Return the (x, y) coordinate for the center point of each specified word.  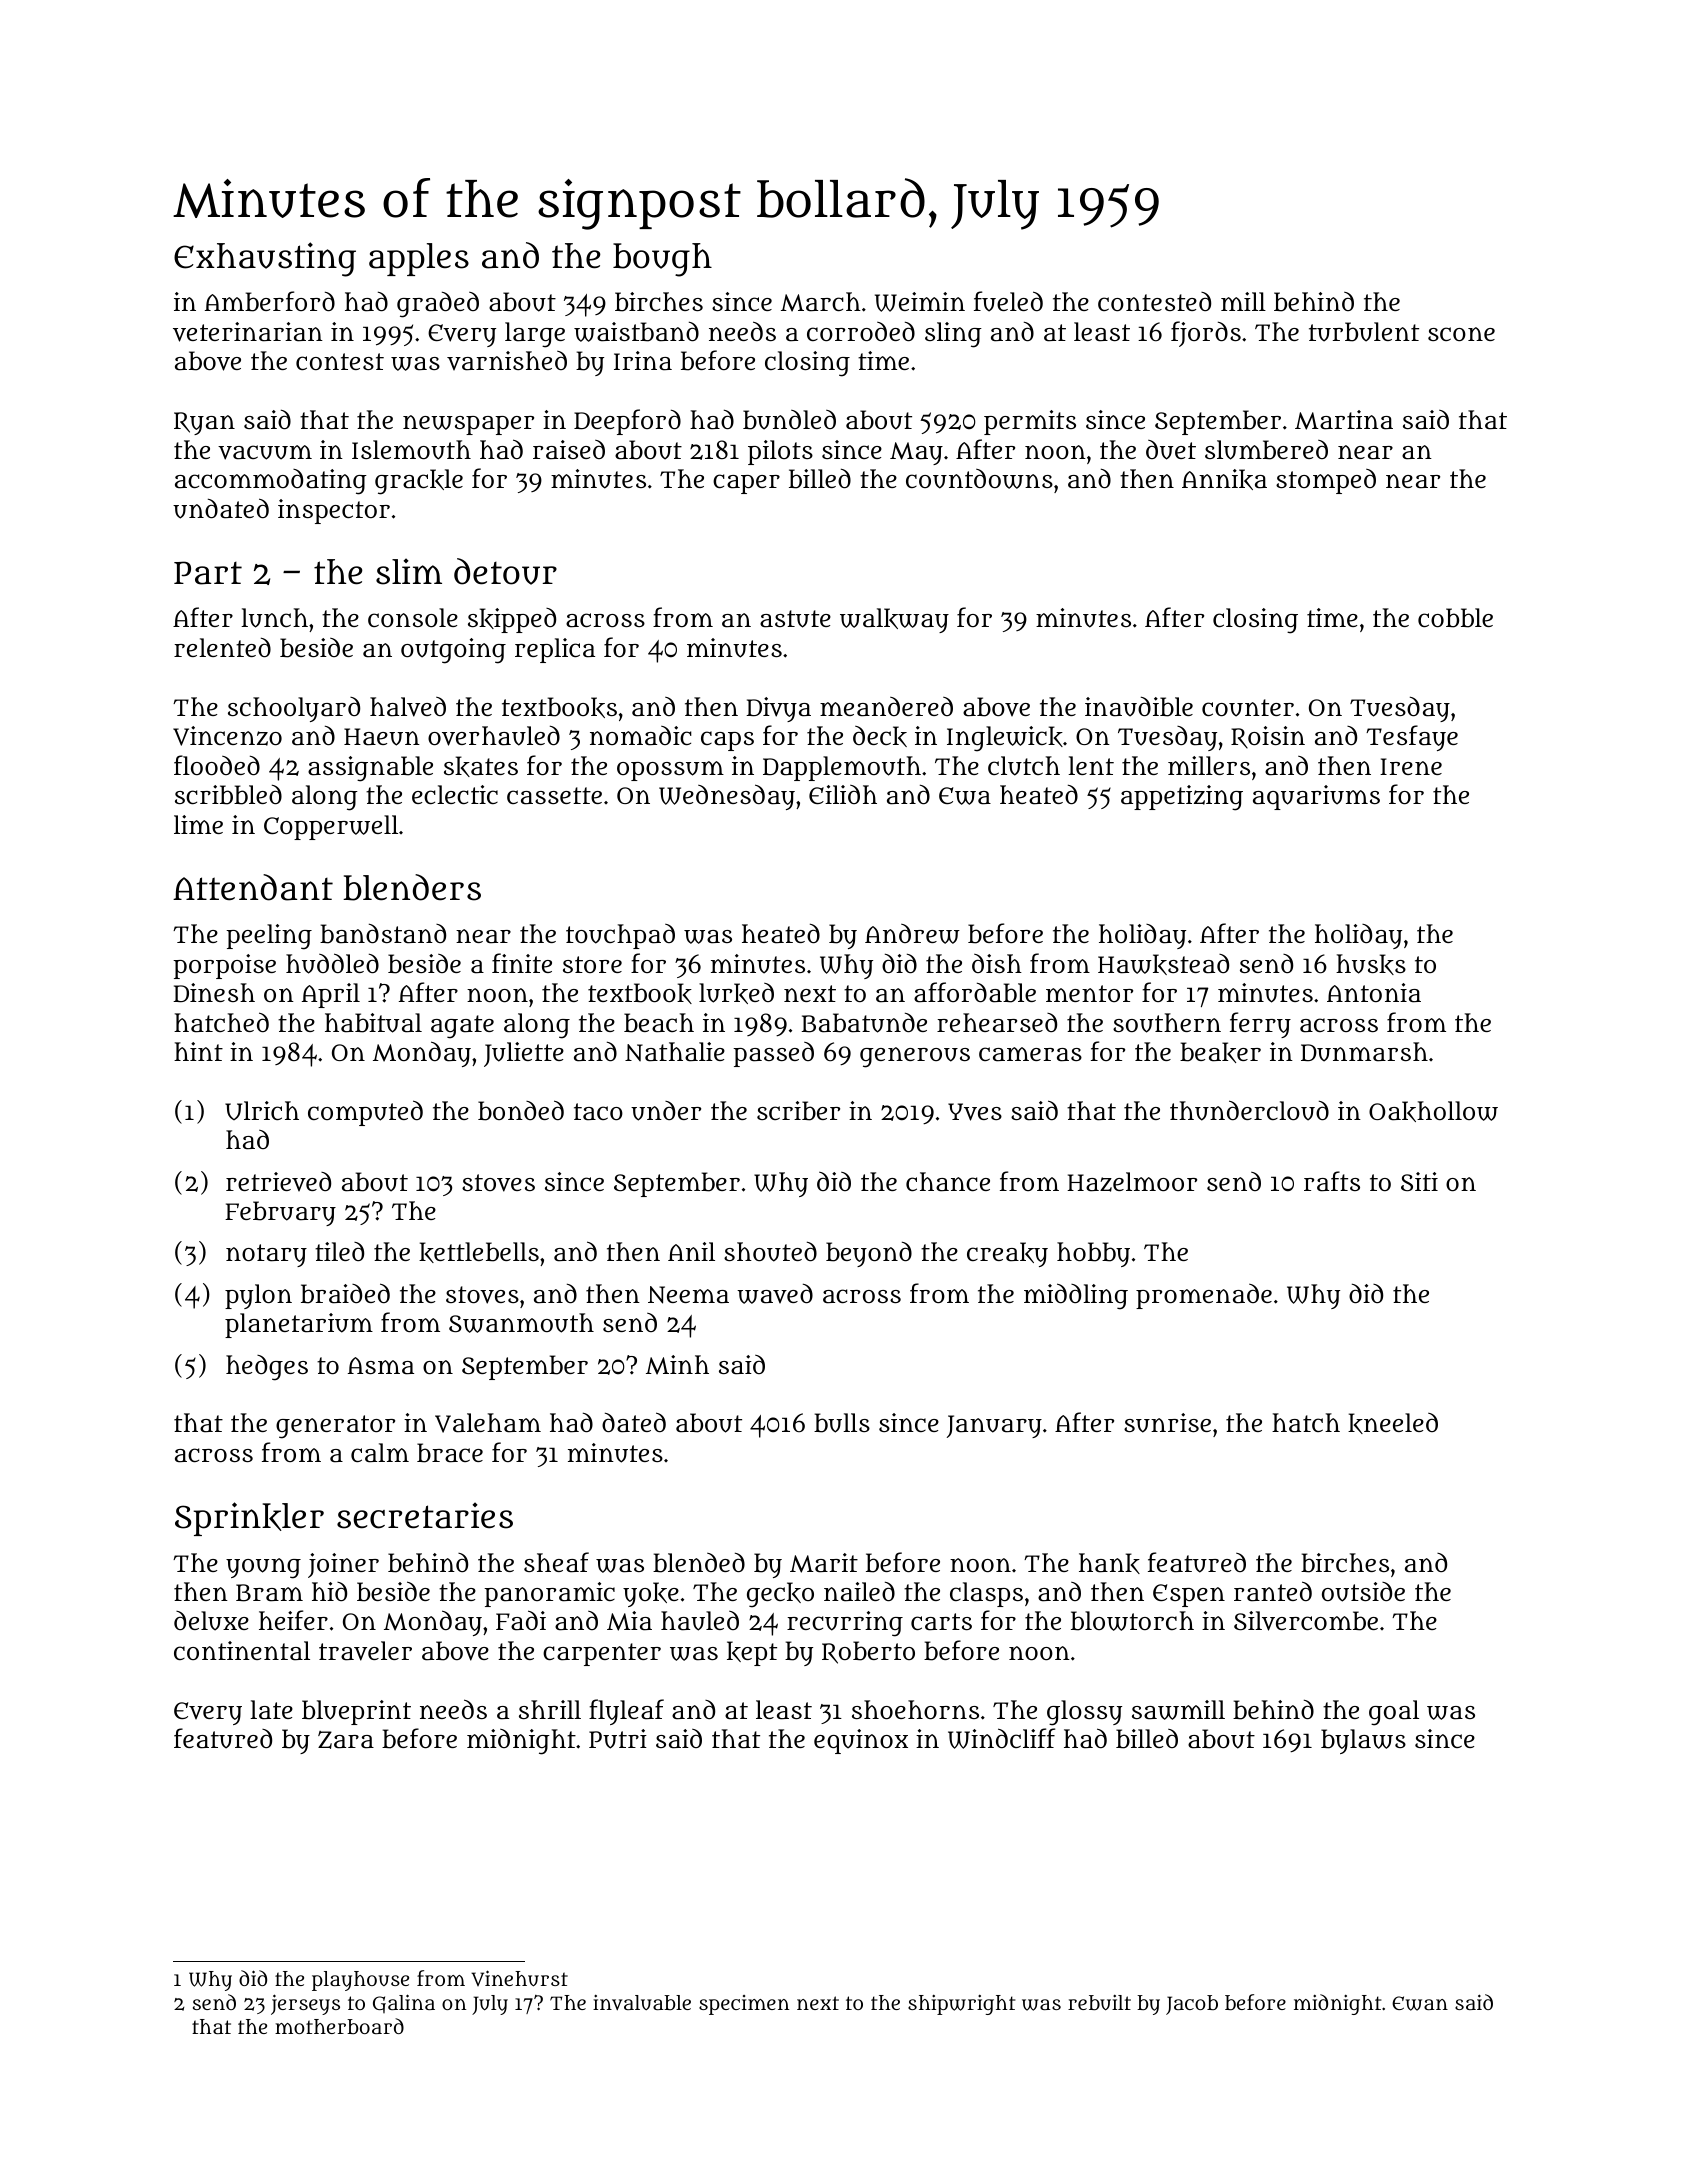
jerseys (305, 2004)
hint (198, 1051)
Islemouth (411, 450)
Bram (269, 1593)
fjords (1206, 334)
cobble (1455, 618)
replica (555, 650)
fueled (1008, 301)
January (994, 1426)
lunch (274, 618)
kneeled (1393, 1423)
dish (997, 963)
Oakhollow (1433, 1111)
